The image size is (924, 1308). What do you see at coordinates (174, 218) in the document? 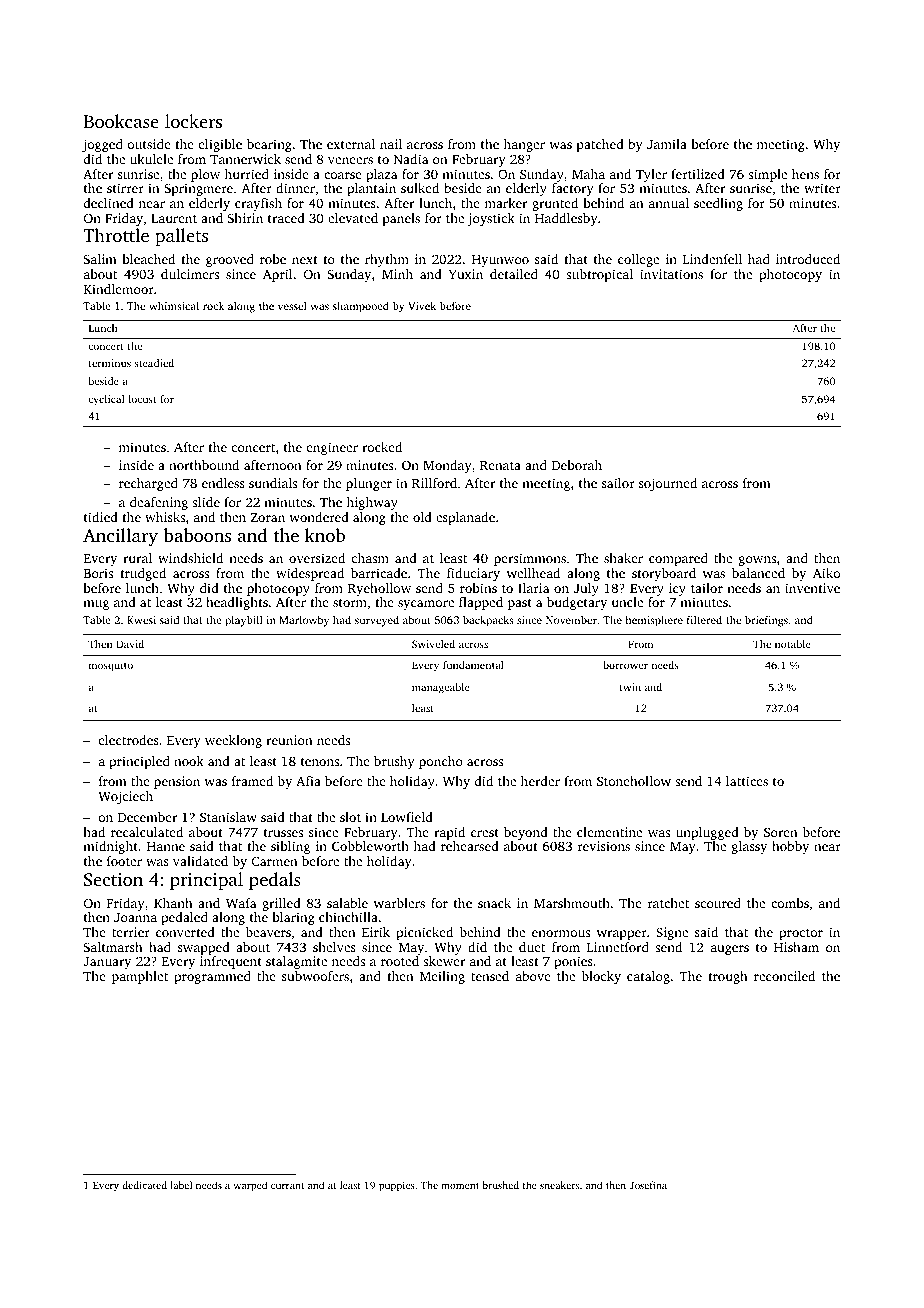
I see `Laurent` at bounding box center [174, 218].
